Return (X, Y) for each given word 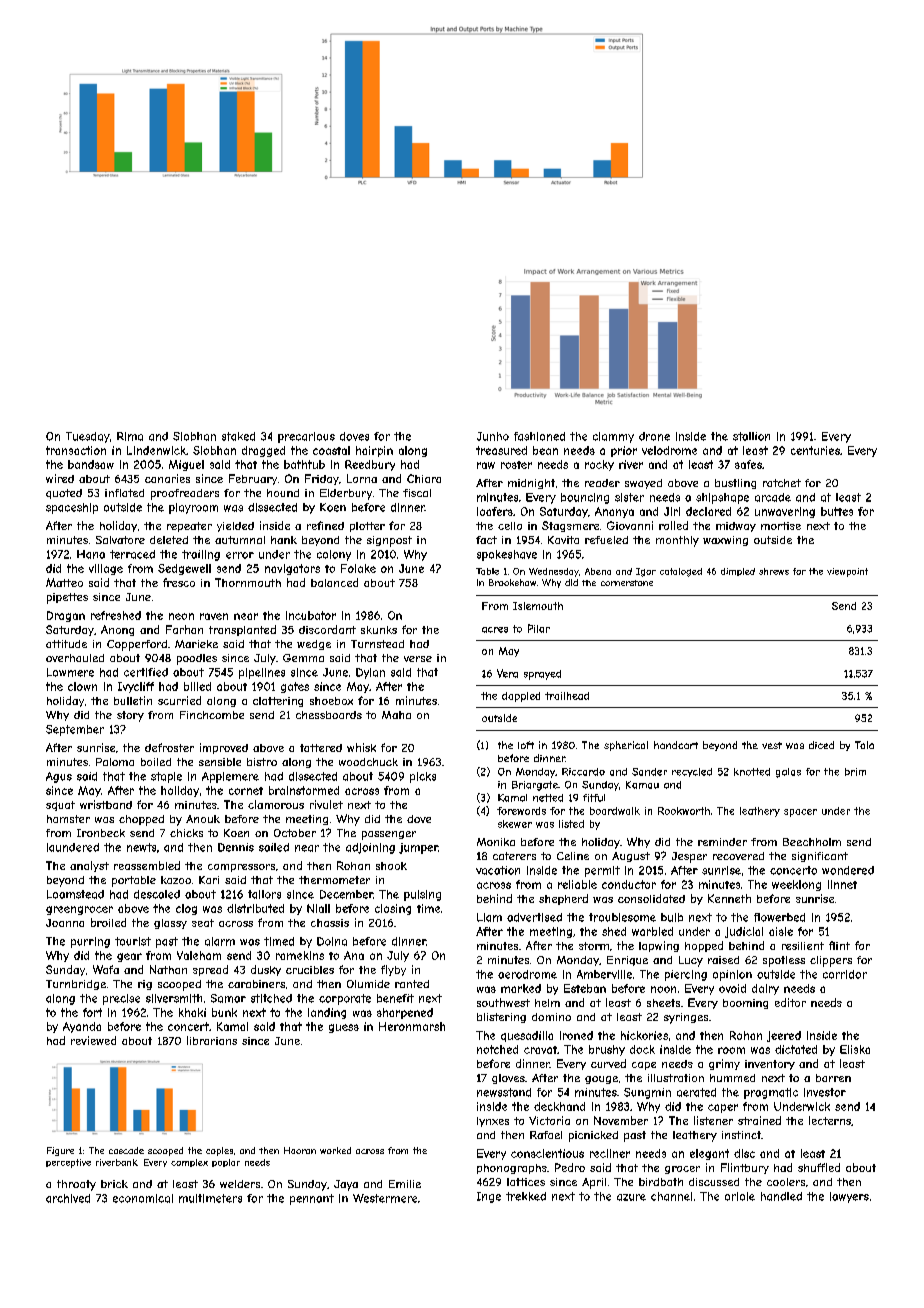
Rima (130, 436)
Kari (209, 880)
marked (521, 988)
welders (240, 1184)
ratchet (782, 483)
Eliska (855, 1049)
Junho (493, 436)
